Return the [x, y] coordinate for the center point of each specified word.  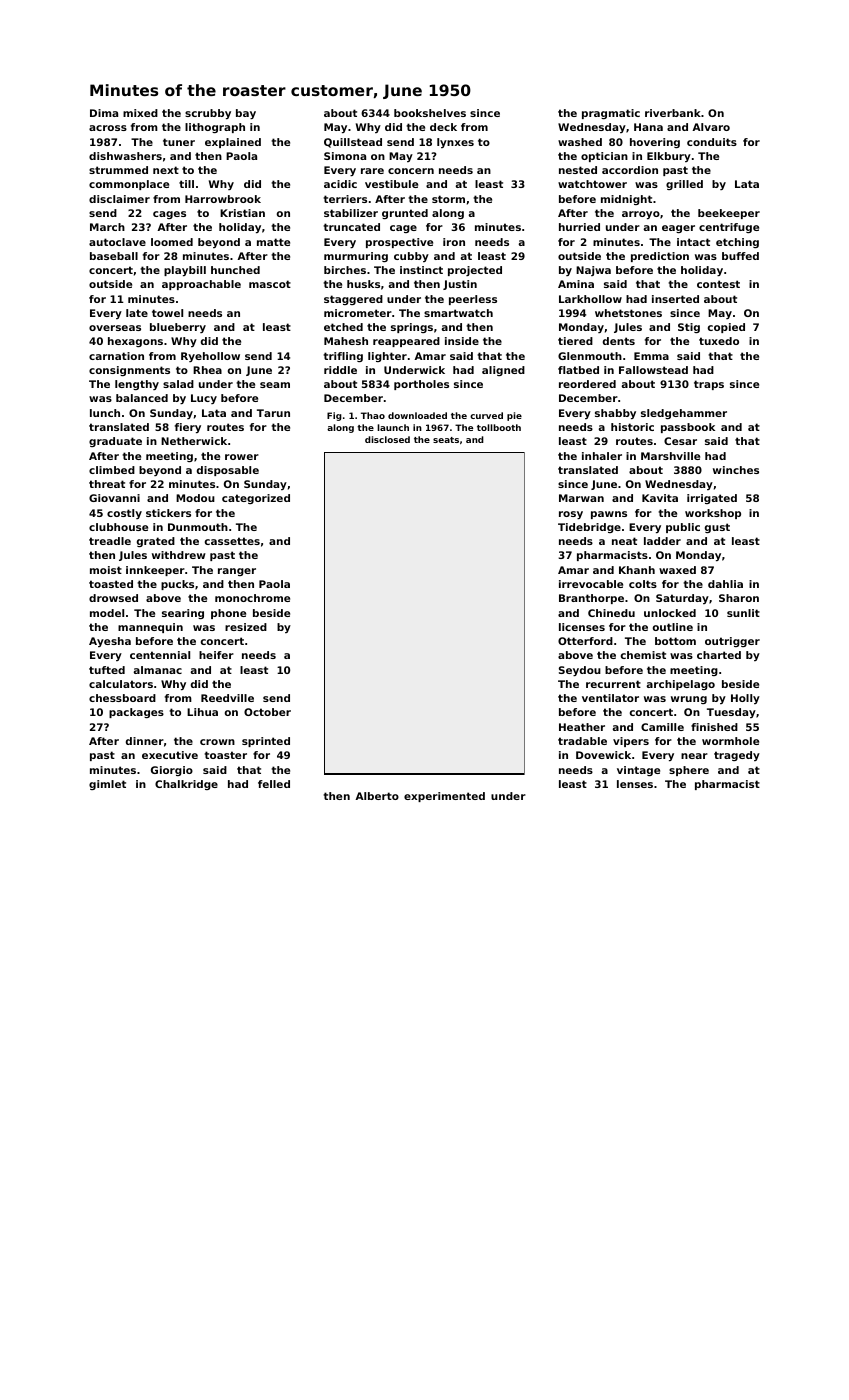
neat [624, 541]
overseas [115, 328]
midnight [626, 200]
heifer [216, 655]
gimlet [107, 785]
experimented [444, 797]
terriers [345, 199]
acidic [340, 184]
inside [462, 341]
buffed [740, 256]
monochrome [252, 598]
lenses [635, 784]
